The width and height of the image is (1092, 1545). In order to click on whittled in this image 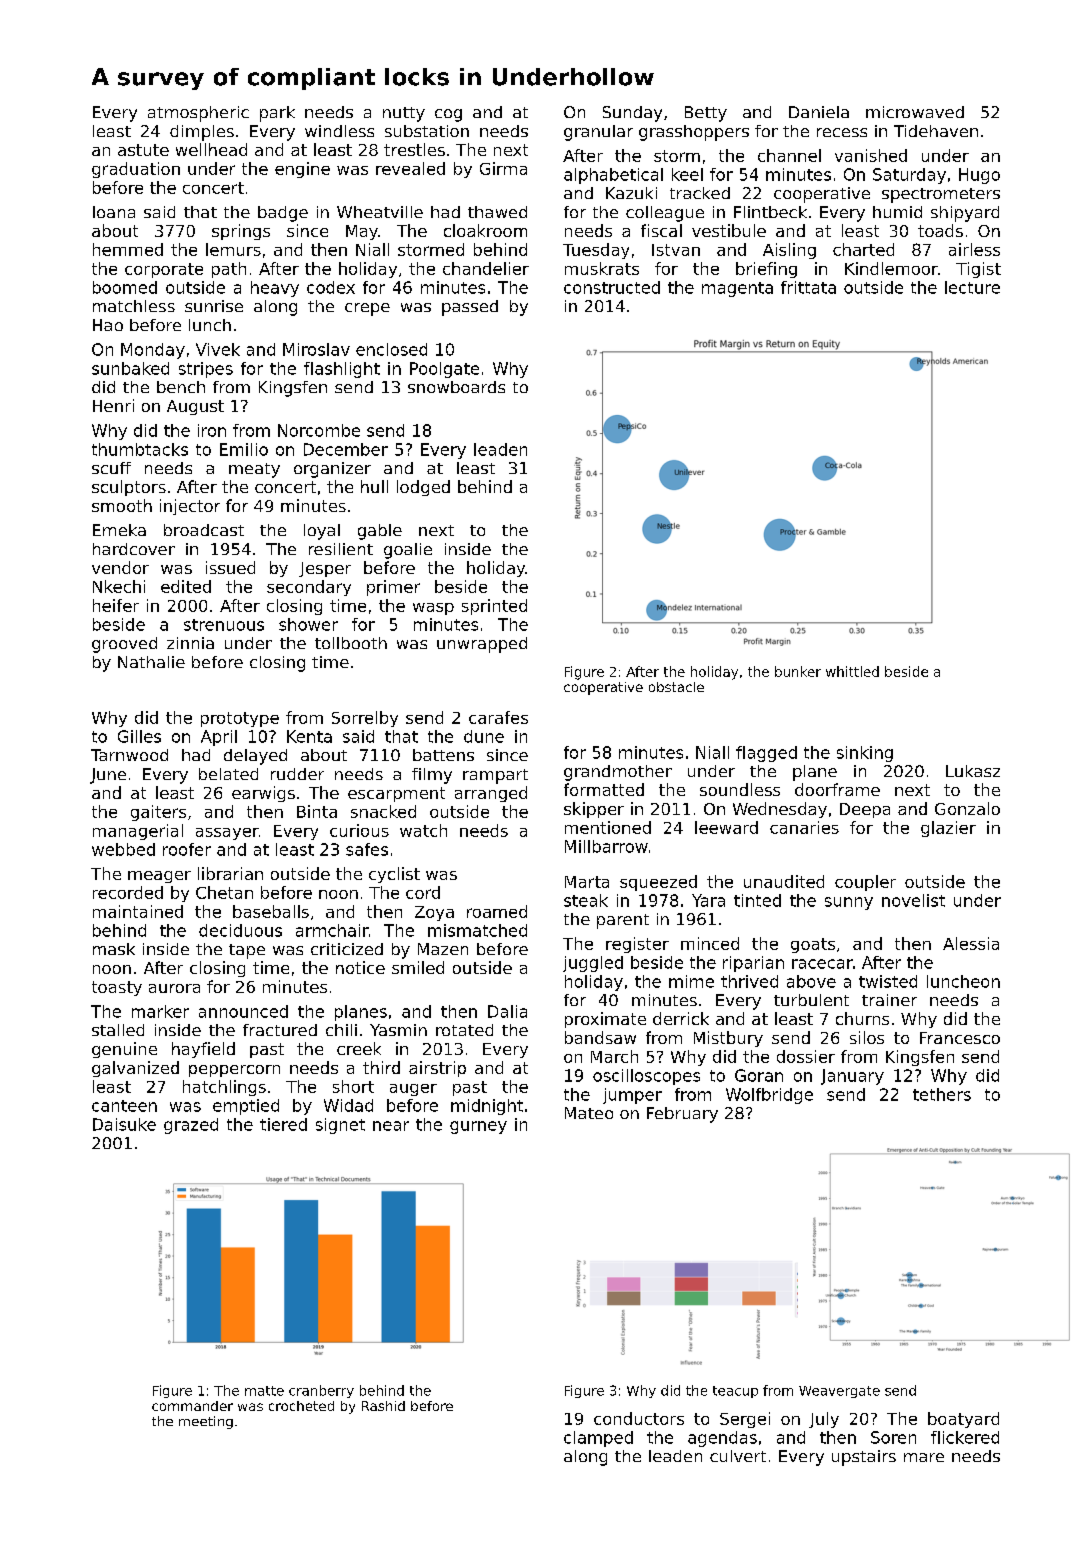, I will do `click(852, 671)`.
